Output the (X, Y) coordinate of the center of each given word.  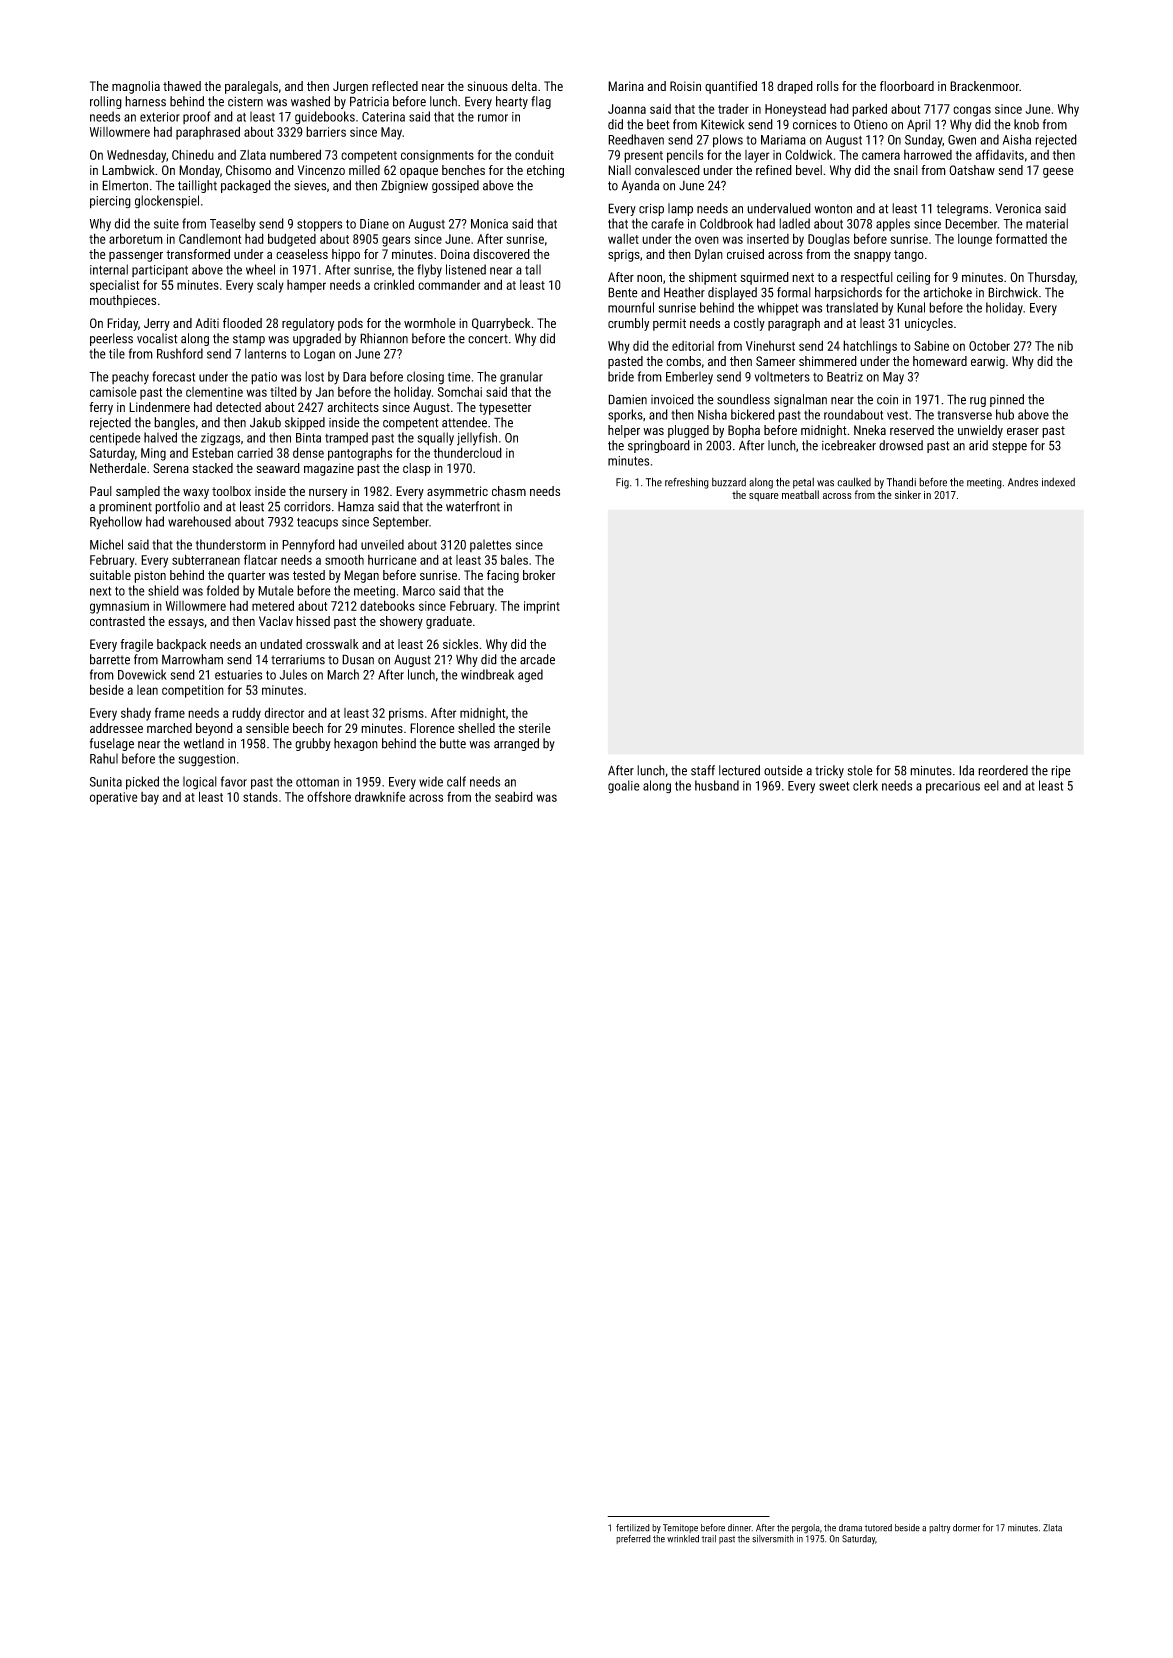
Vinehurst (770, 346)
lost (314, 376)
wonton (833, 209)
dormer (966, 1528)
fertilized (633, 1528)
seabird (514, 796)
